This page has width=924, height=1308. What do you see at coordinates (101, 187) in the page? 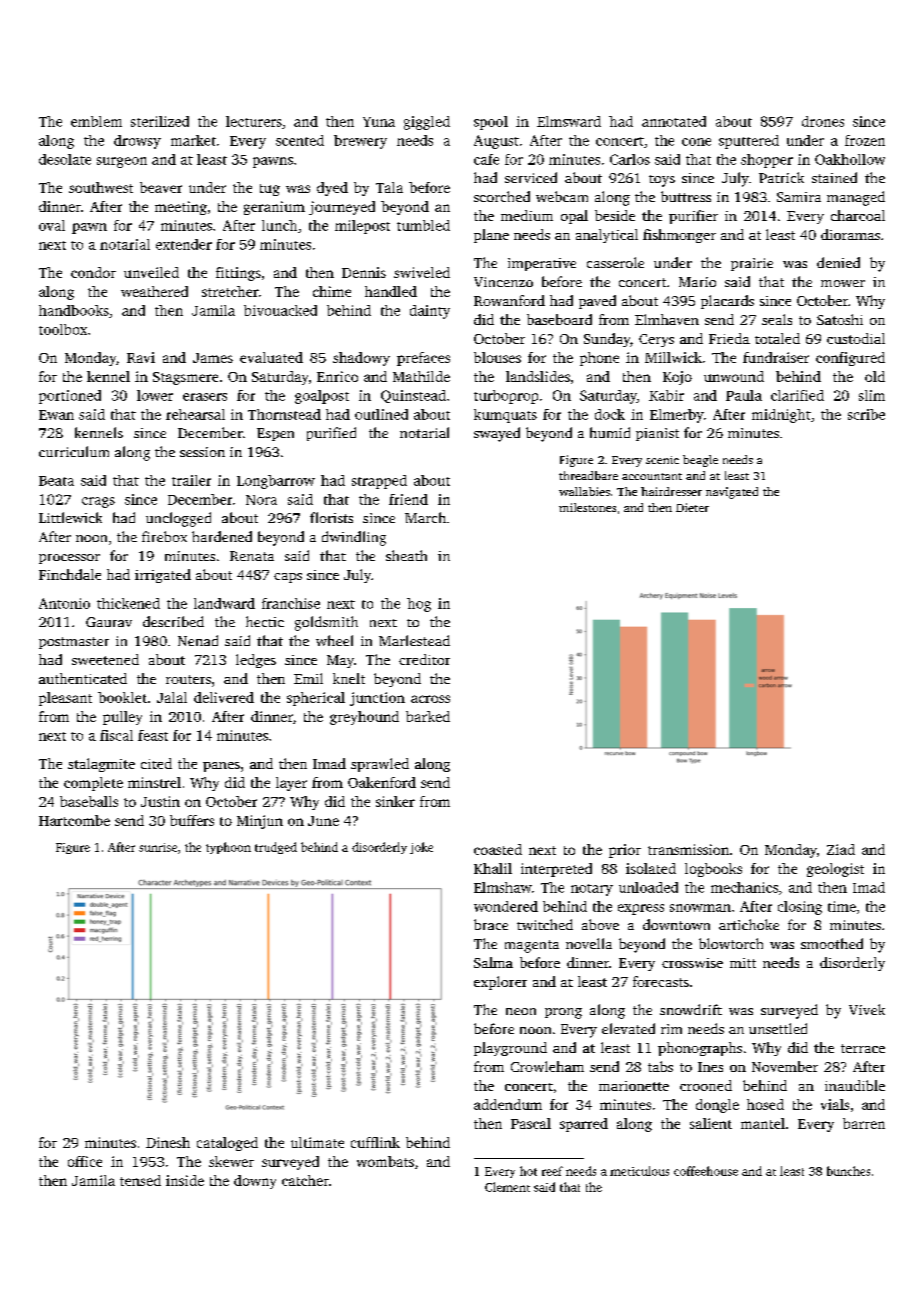
I see `southwest` at bounding box center [101, 187].
